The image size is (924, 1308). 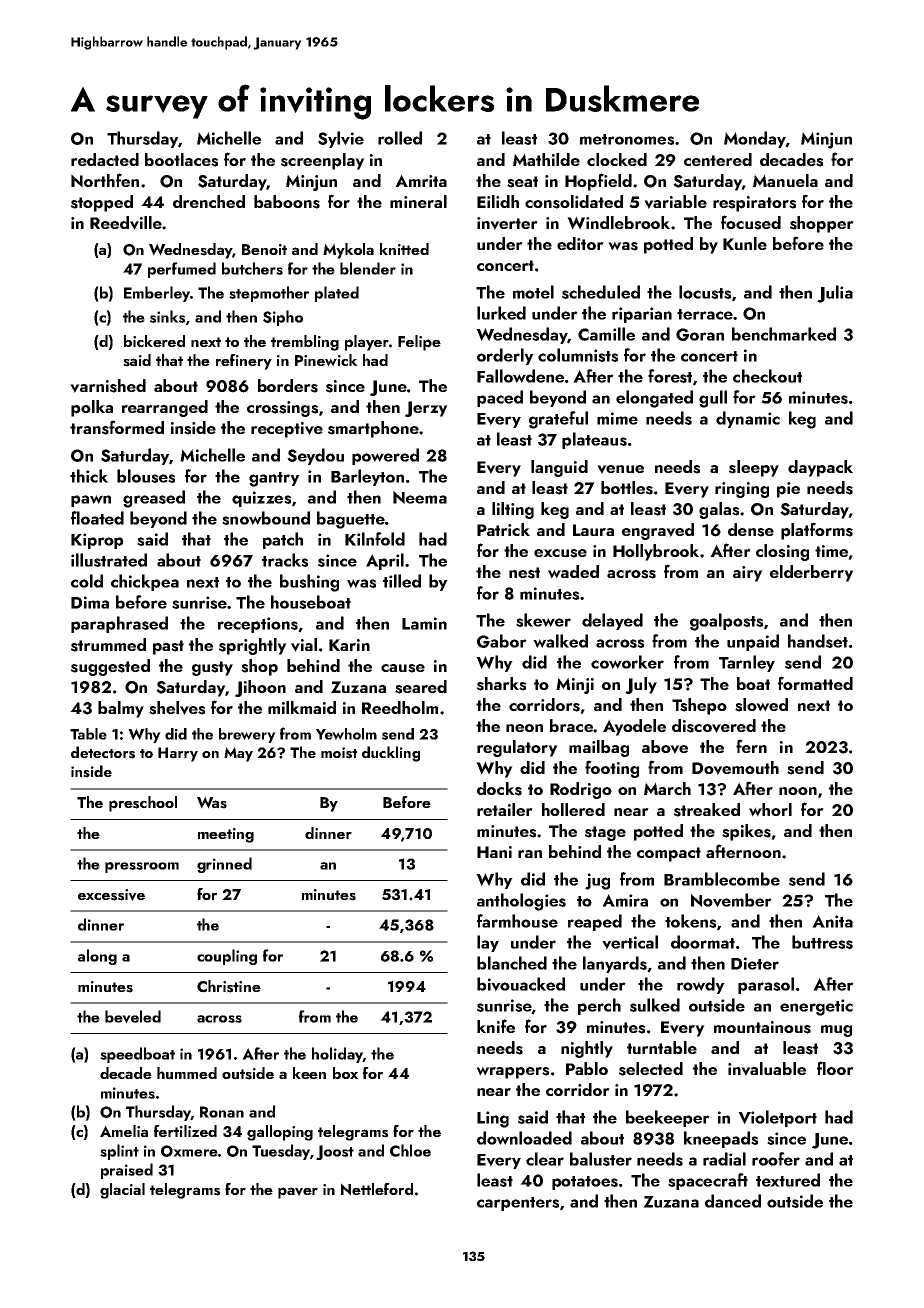 What do you see at coordinates (755, 139) in the screenshot?
I see `Monday` at bounding box center [755, 139].
